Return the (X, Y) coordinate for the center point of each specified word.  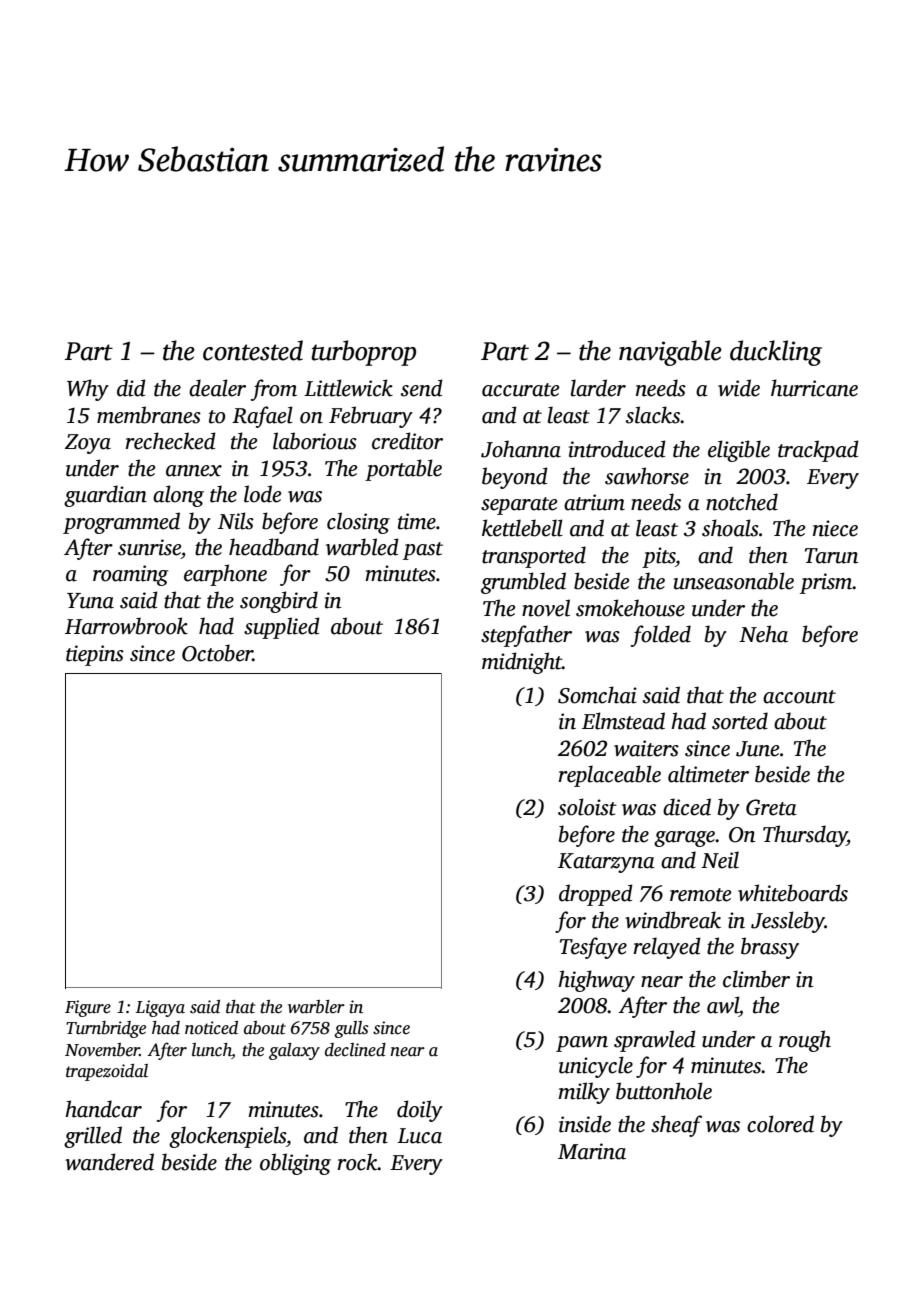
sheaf (676, 1126)
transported (534, 557)
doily (420, 1111)
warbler (316, 1007)
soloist (587, 807)
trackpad (818, 451)
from (274, 390)
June (757, 749)
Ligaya (160, 1008)
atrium (594, 502)
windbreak (673, 920)
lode (262, 494)
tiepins (95, 655)
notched (742, 502)
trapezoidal (107, 1072)
